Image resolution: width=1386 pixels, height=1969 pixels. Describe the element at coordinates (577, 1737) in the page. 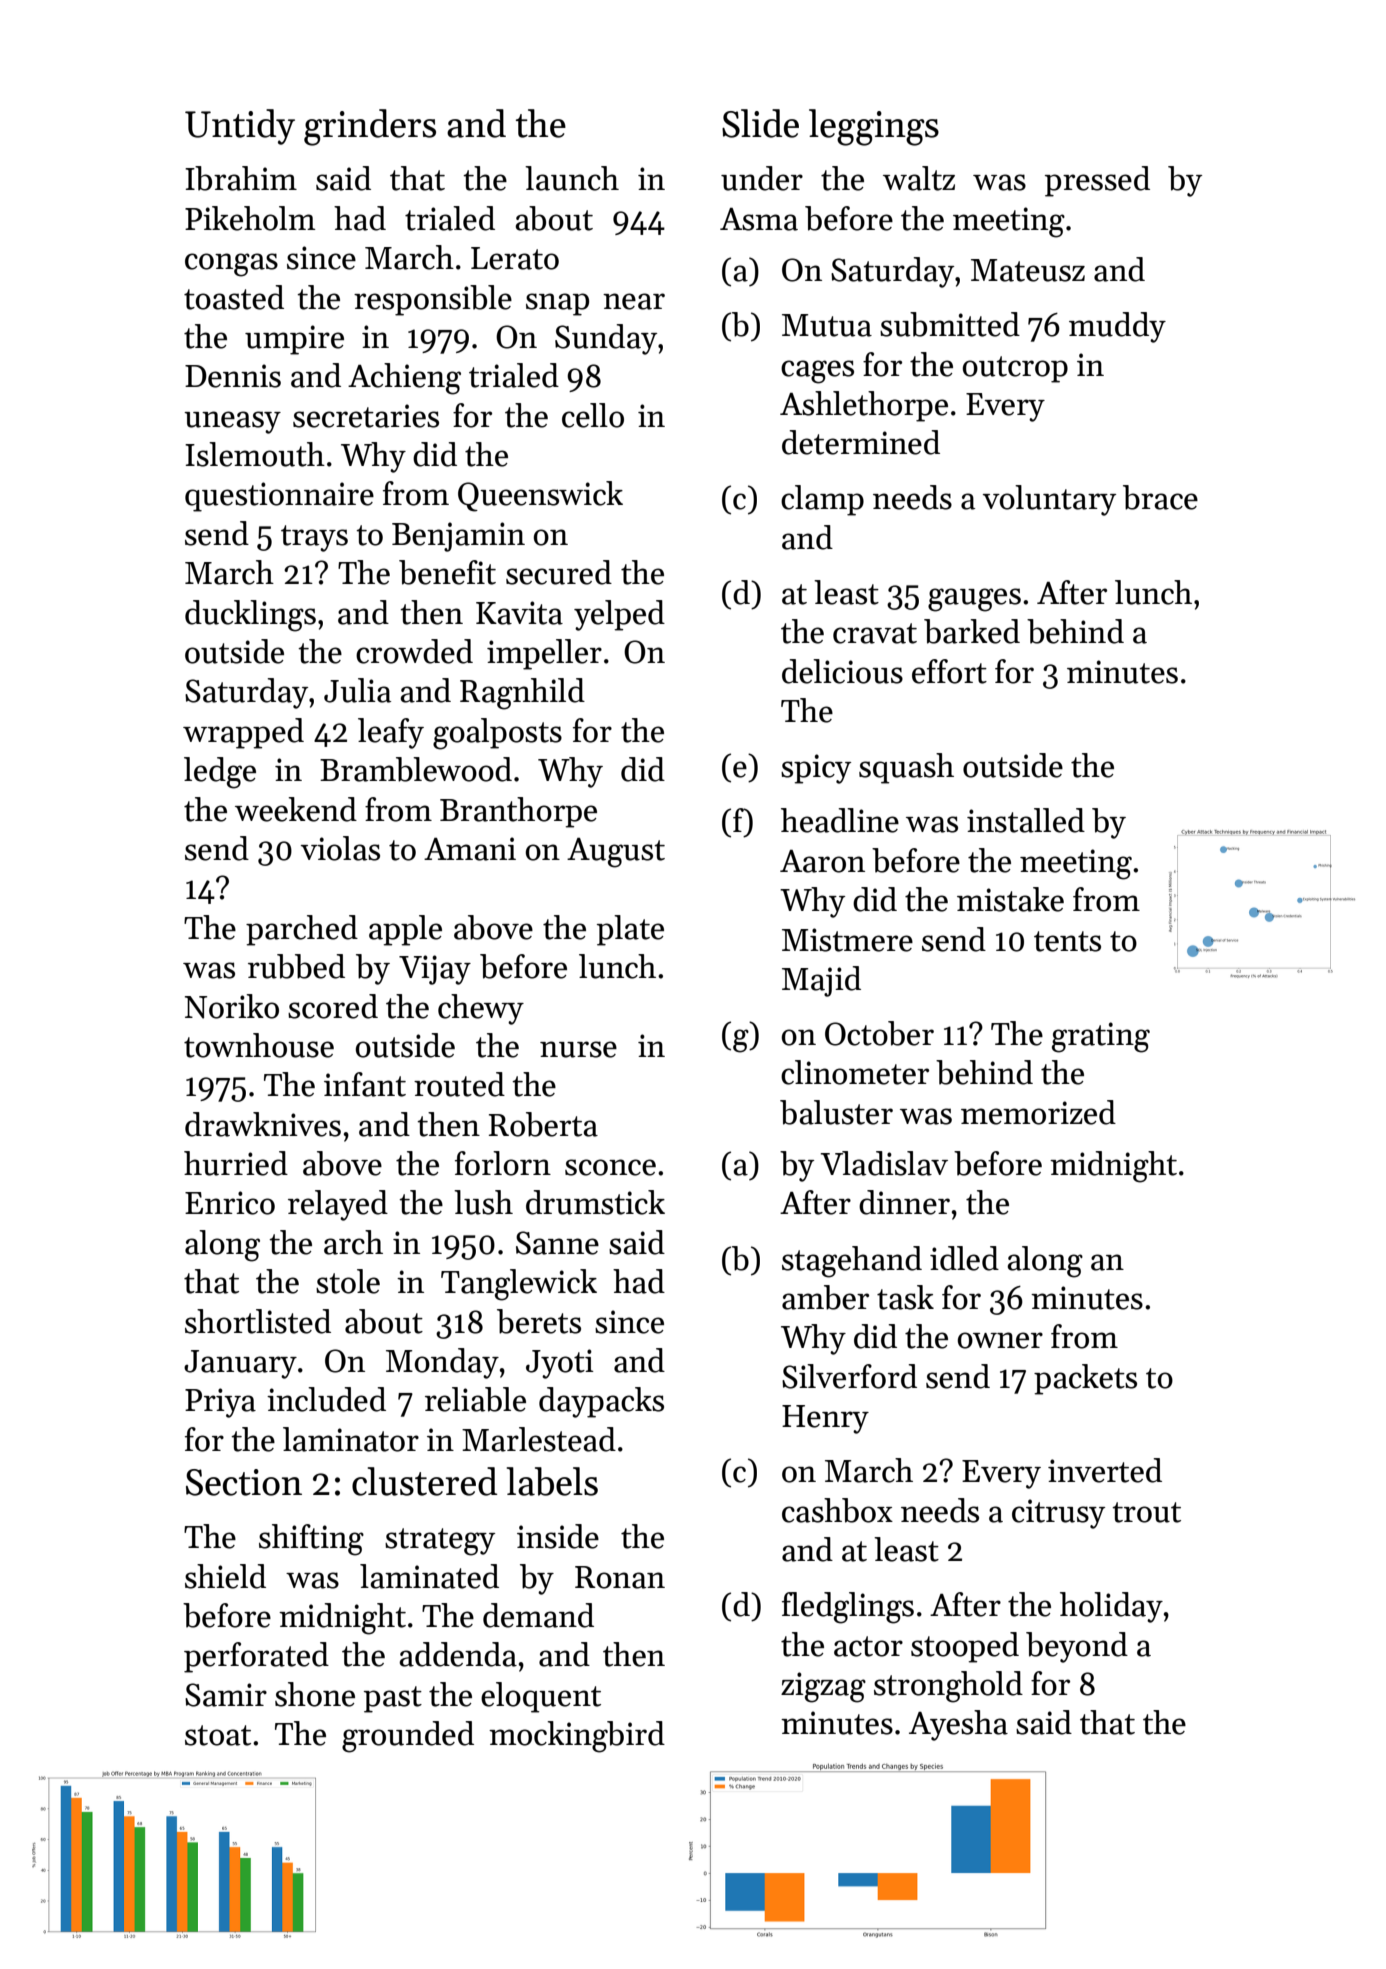

I see `mockingbird` at that location.
